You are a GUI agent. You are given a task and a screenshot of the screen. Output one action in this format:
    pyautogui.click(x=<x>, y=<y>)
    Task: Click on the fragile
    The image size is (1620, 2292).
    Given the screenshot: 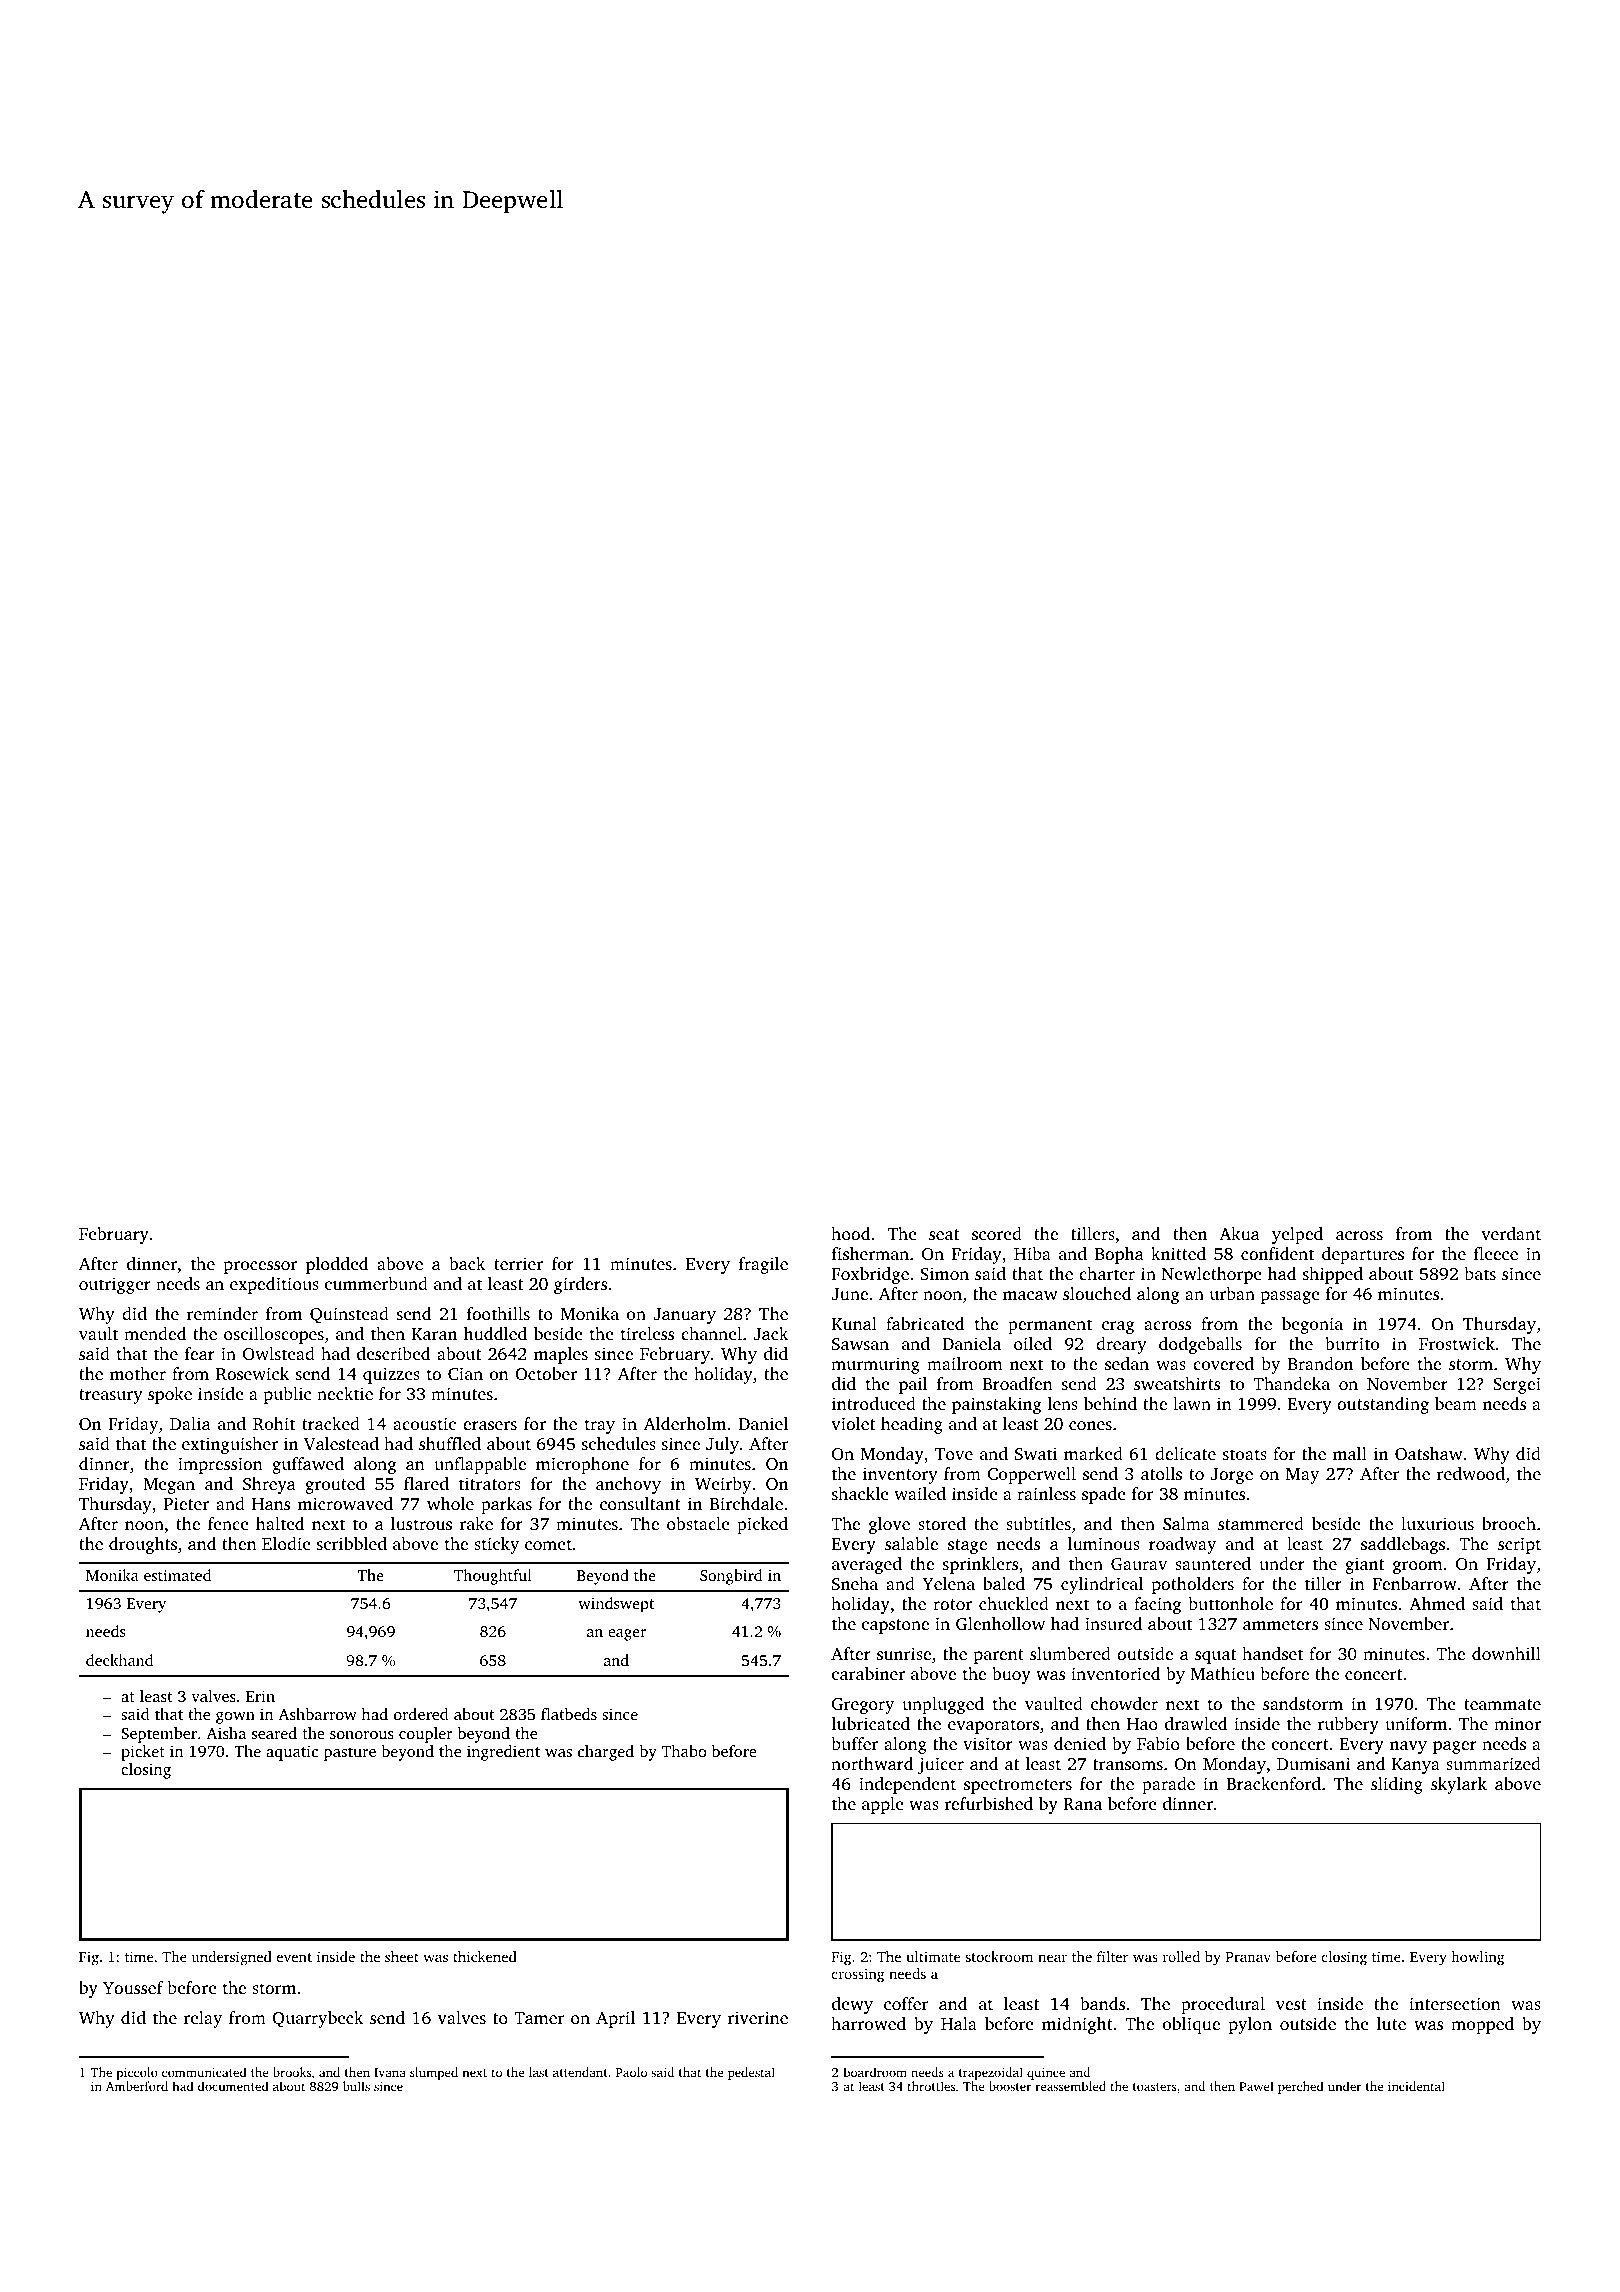 What is the action you would take?
    pyautogui.click(x=763, y=1265)
